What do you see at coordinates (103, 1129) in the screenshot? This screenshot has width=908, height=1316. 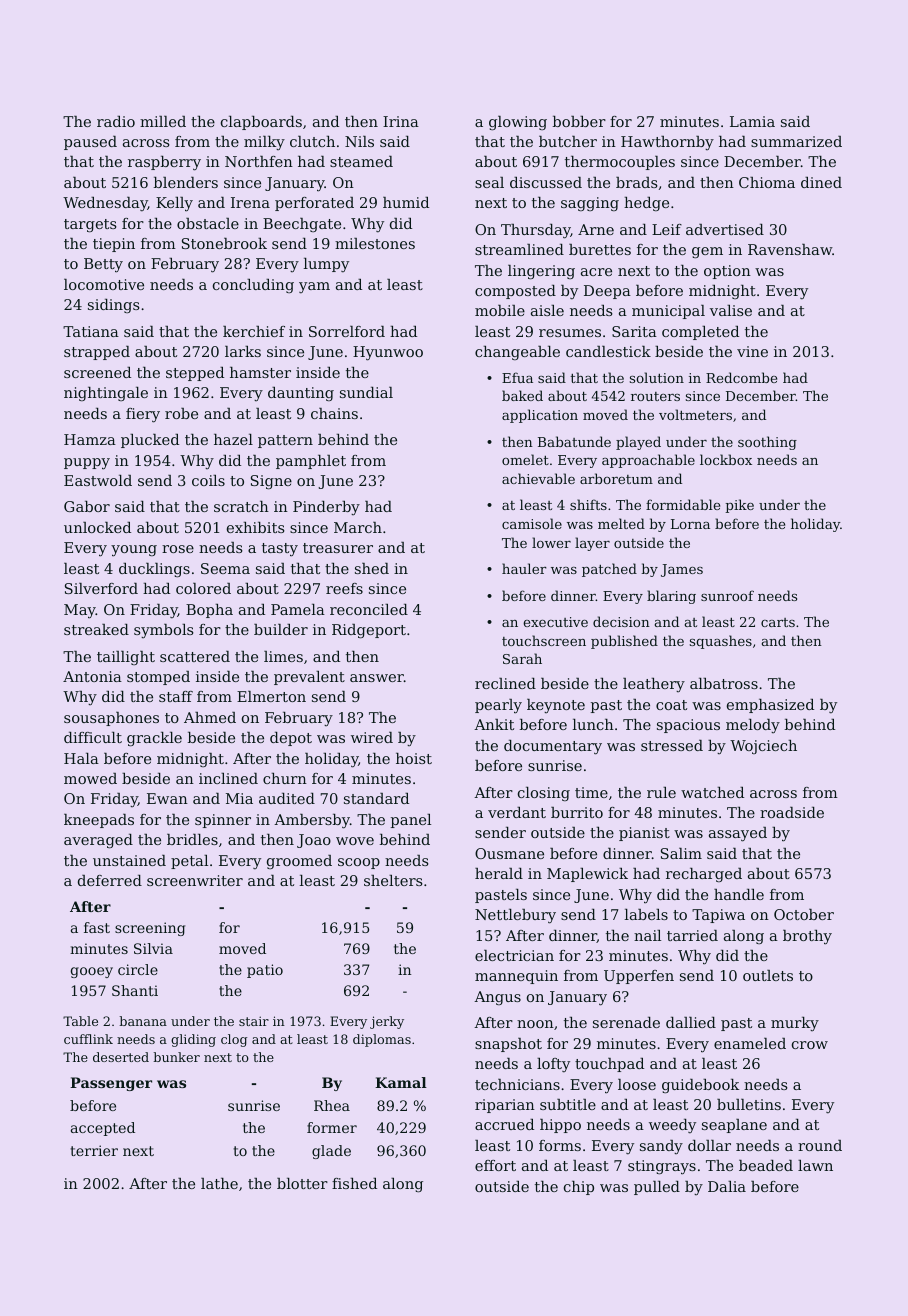 I see `accepted` at bounding box center [103, 1129].
